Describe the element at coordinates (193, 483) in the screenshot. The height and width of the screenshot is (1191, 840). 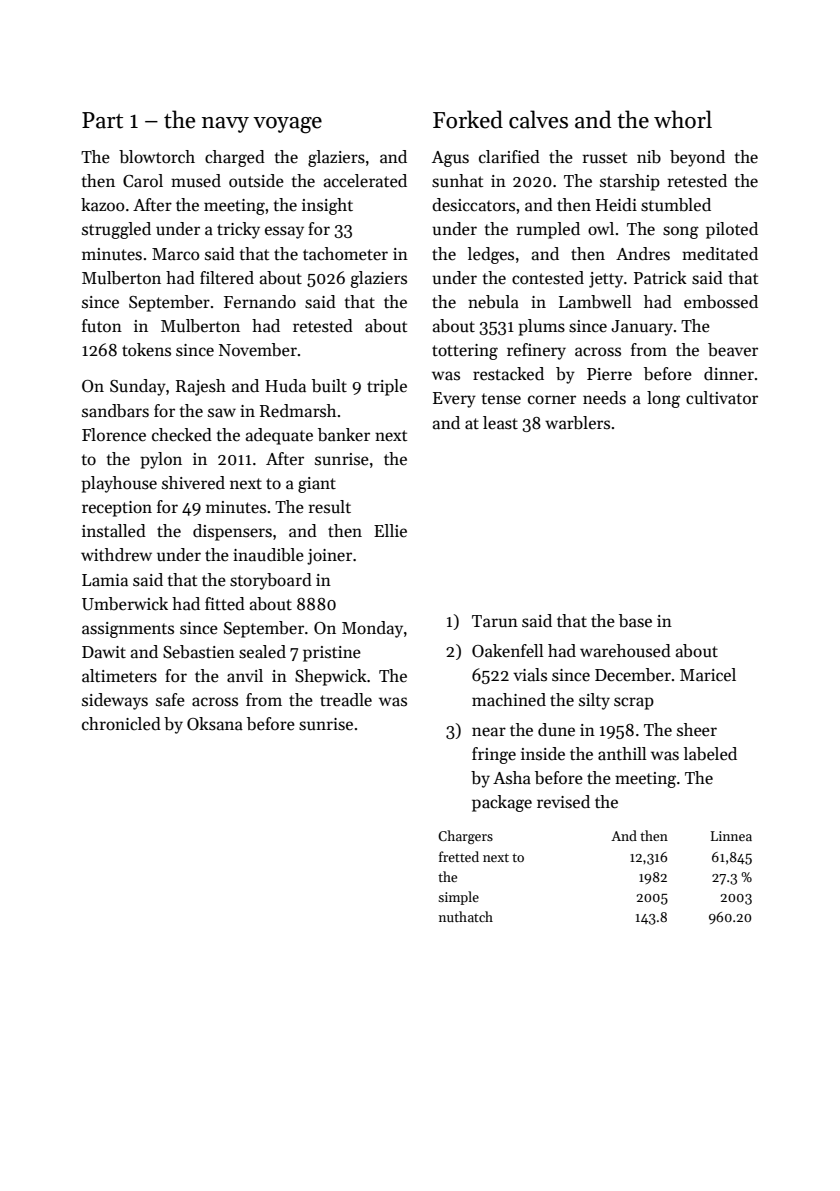
I see `shivered` at that location.
